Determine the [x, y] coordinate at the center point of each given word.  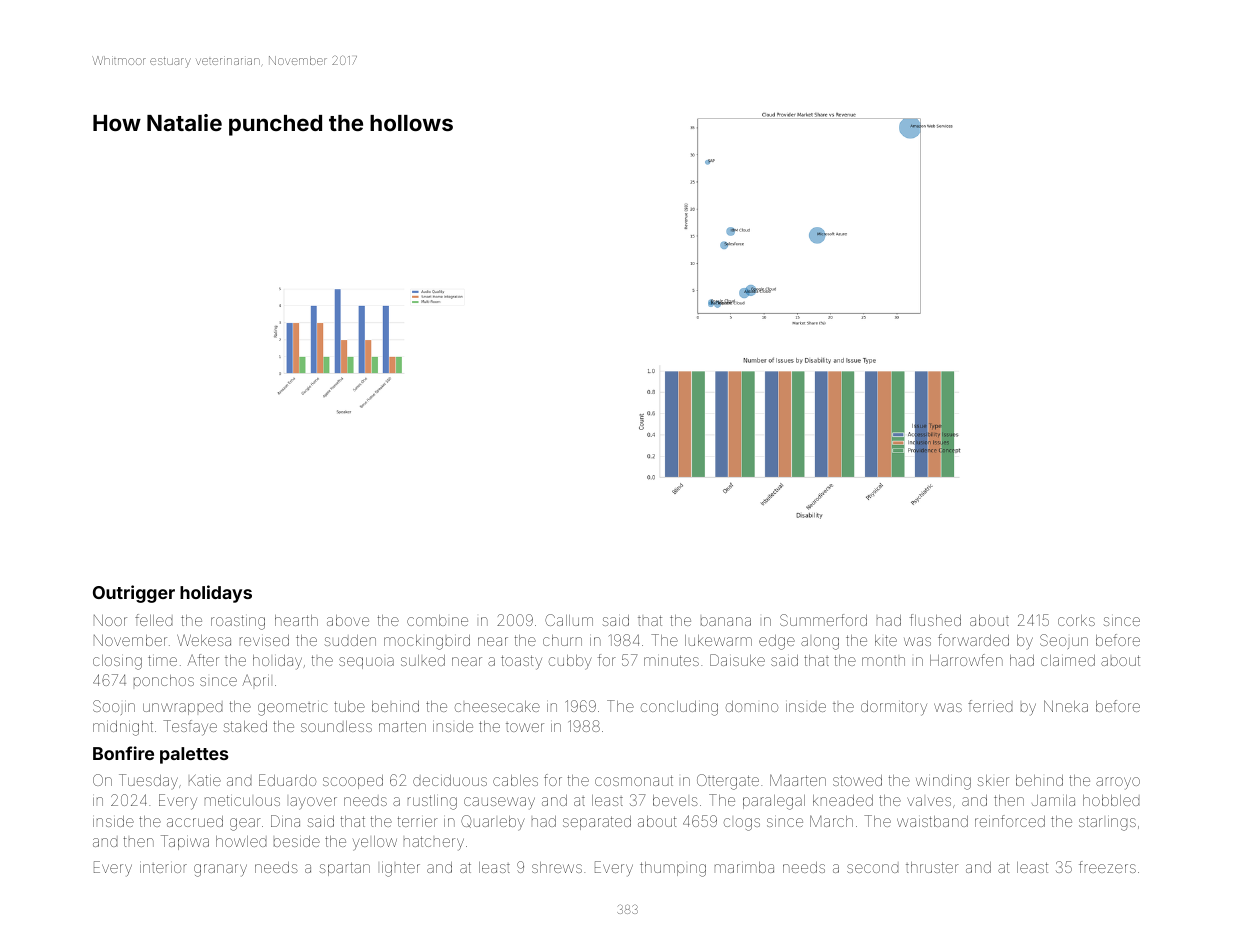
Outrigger [134, 594]
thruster [932, 867]
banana [726, 621]
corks [1076, 620]
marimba [744, 867]
